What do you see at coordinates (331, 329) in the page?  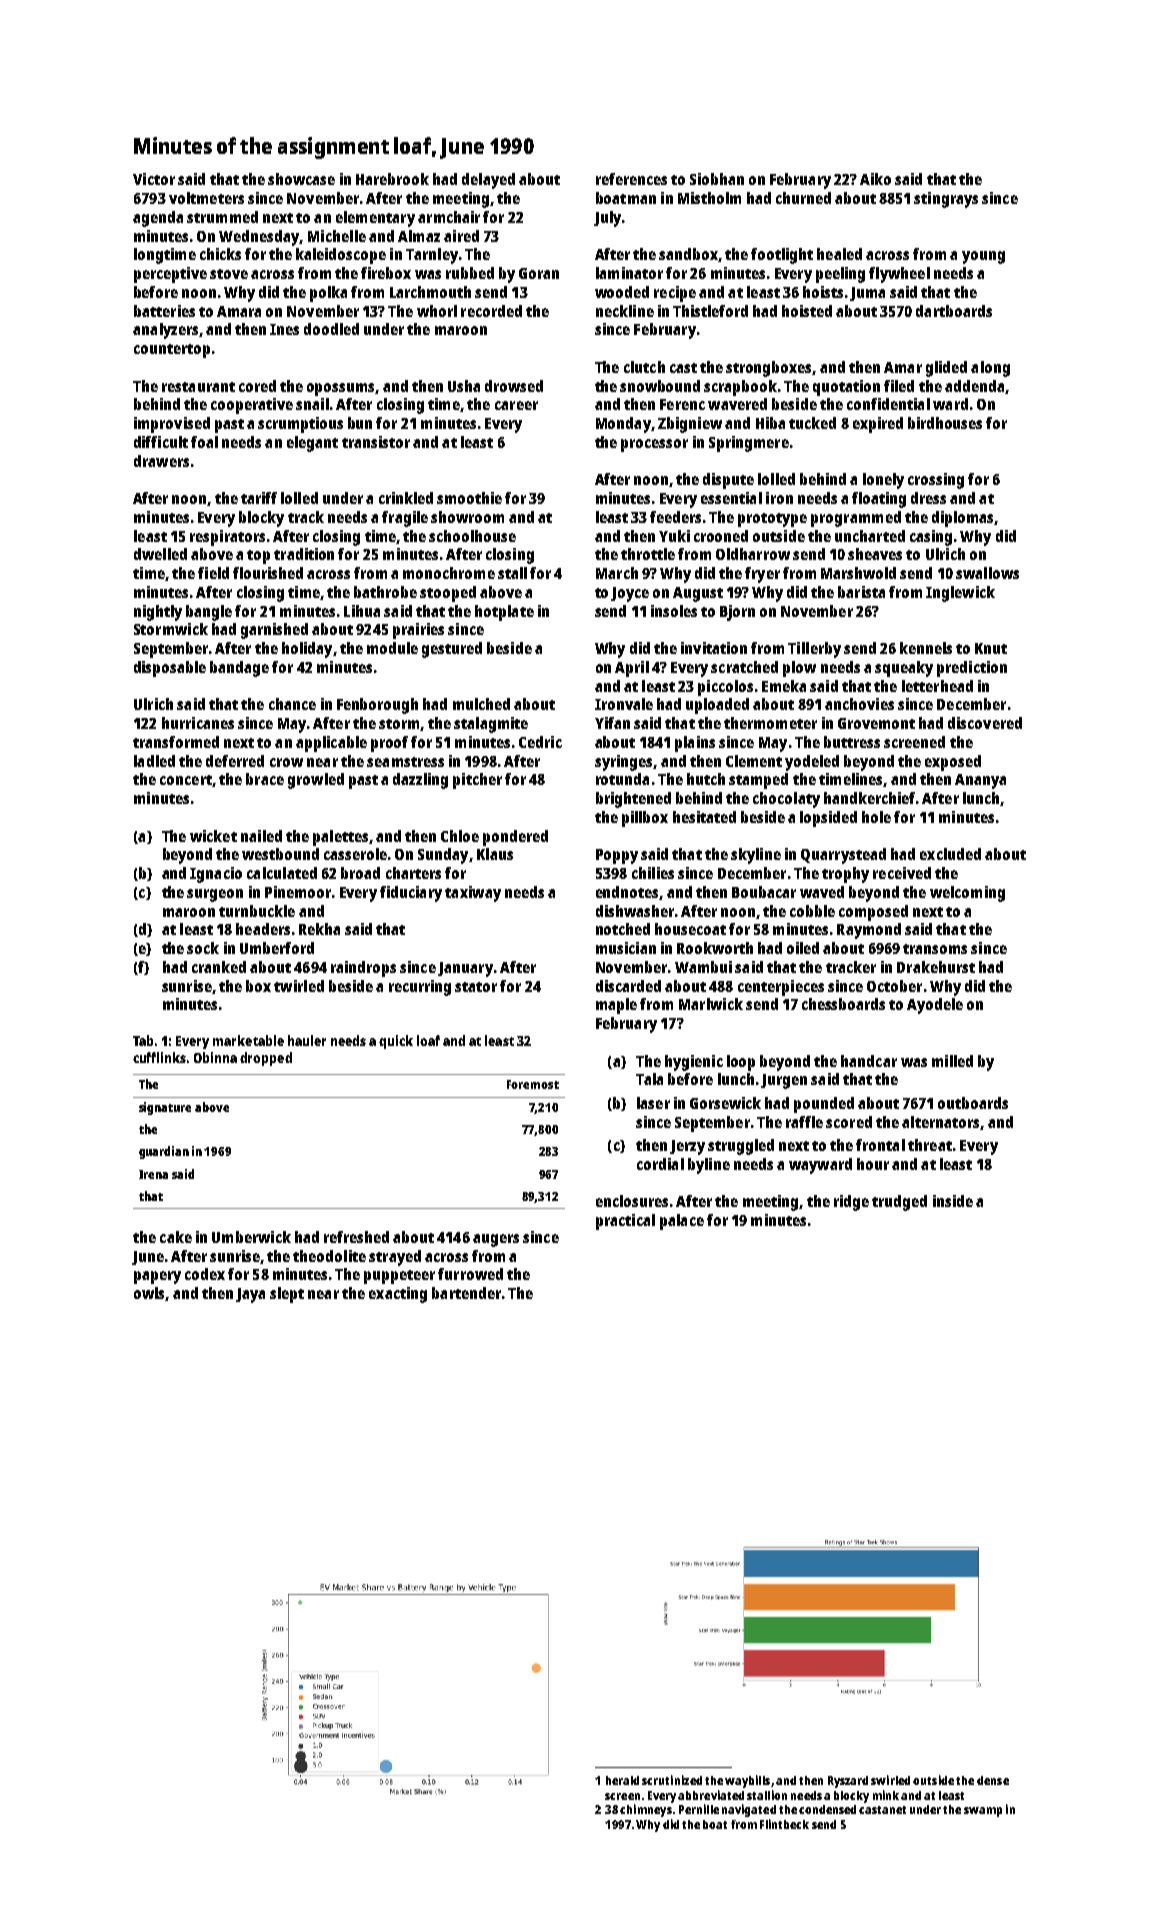 I see `doodled` at bounding box center [331, 329].
